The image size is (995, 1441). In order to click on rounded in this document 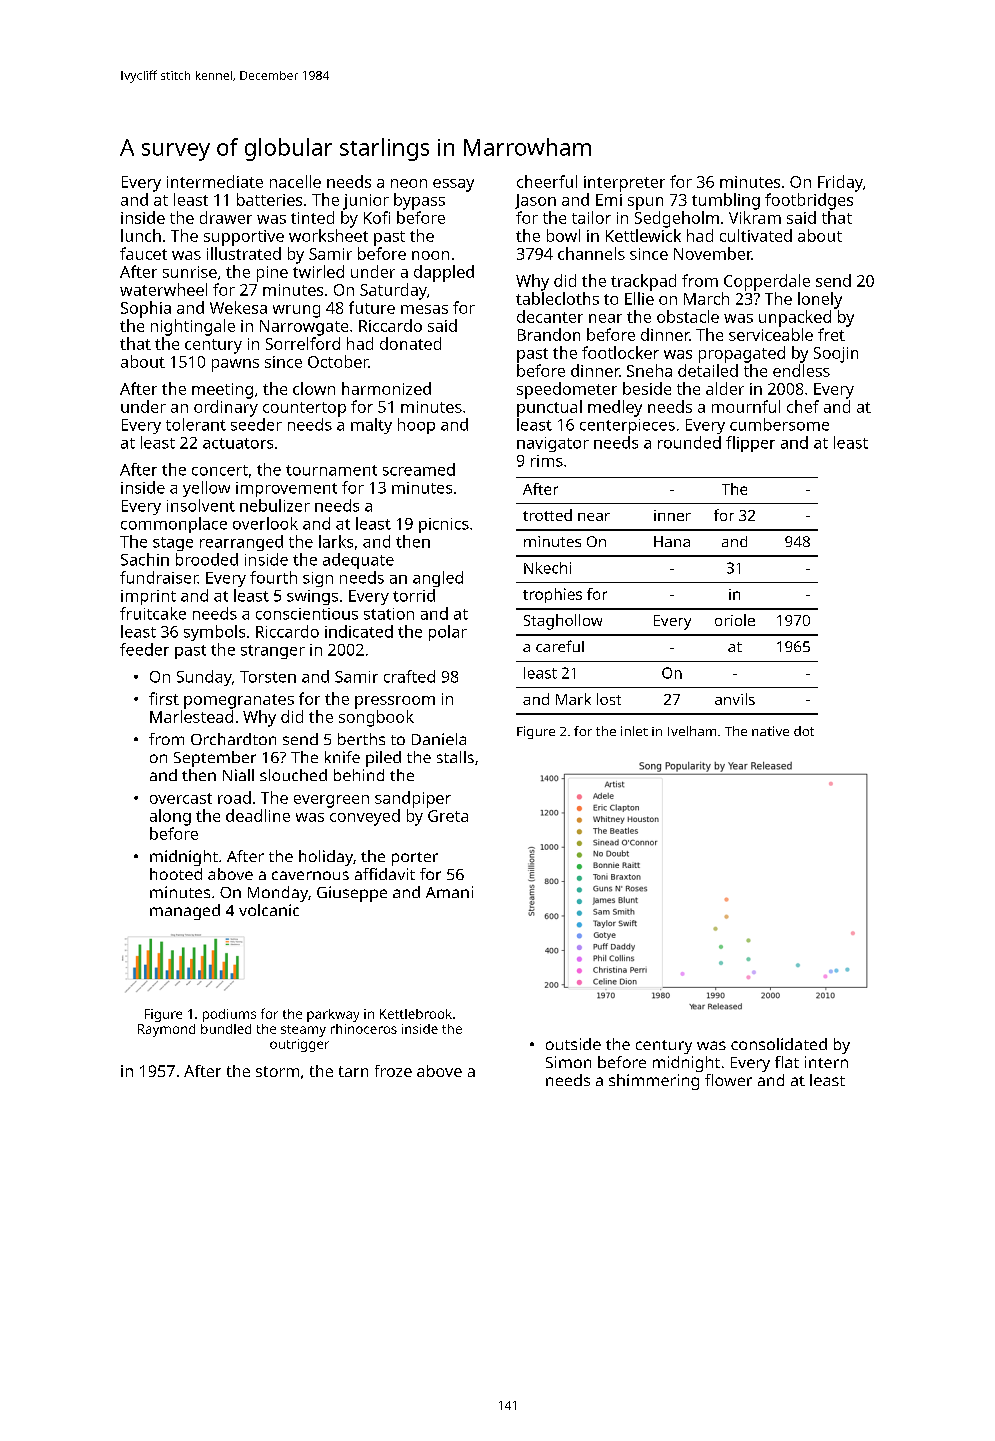, I will do `click(689, 442)`.
